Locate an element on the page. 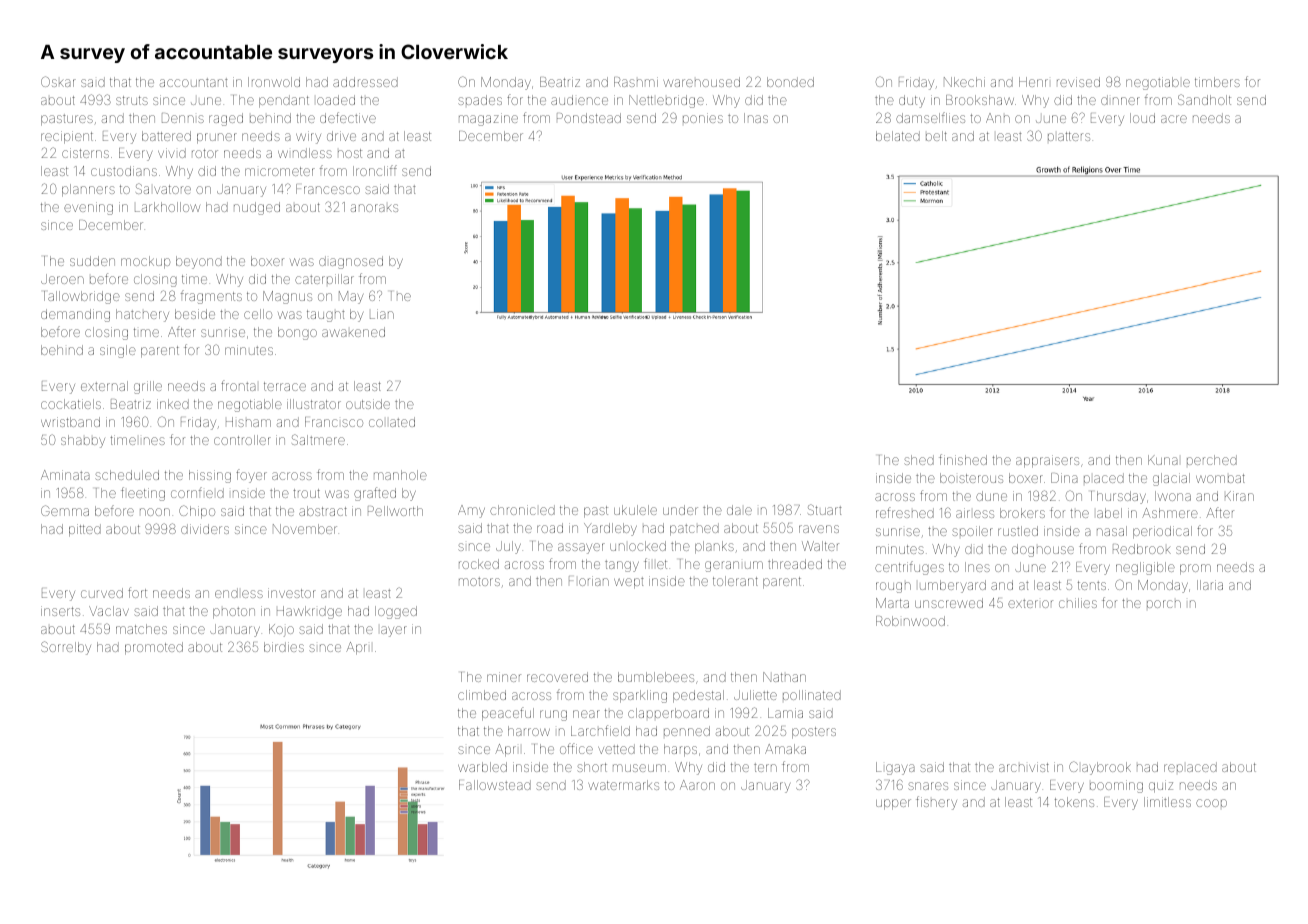 This page has height=924, width=1308. Ironcliff is located at coordinates (375, 170).
